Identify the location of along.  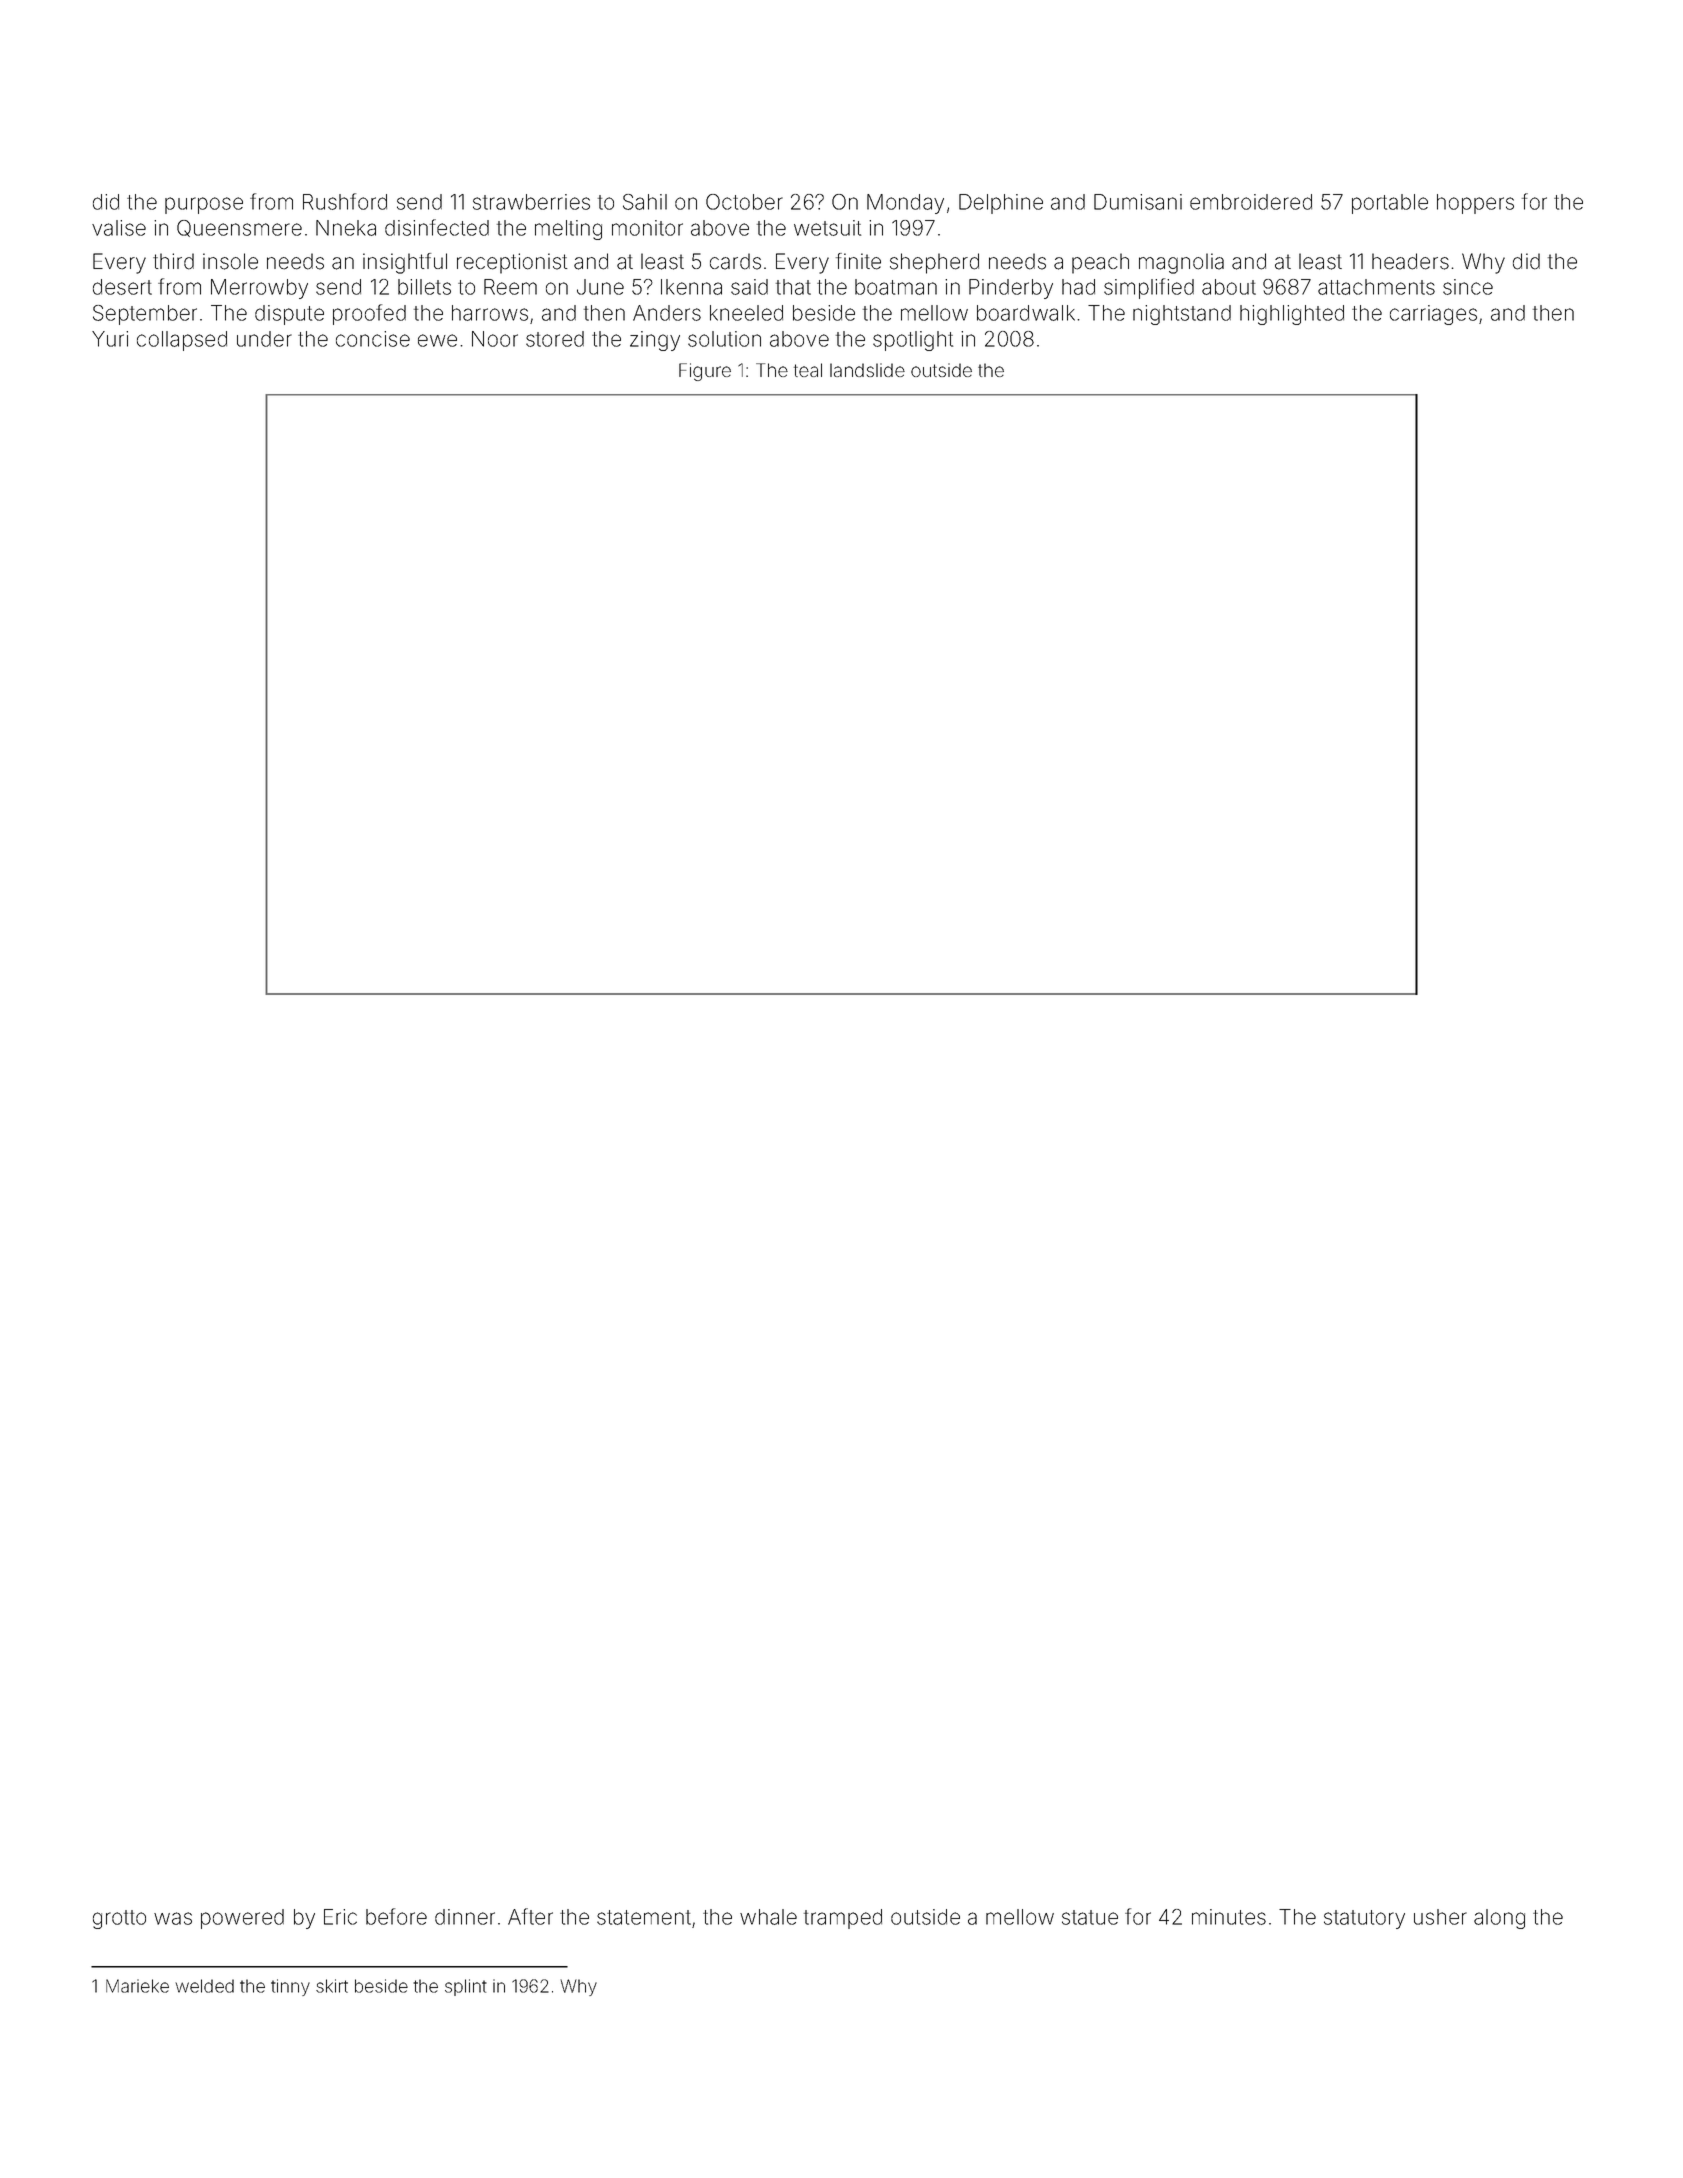
(1499, 1919).
